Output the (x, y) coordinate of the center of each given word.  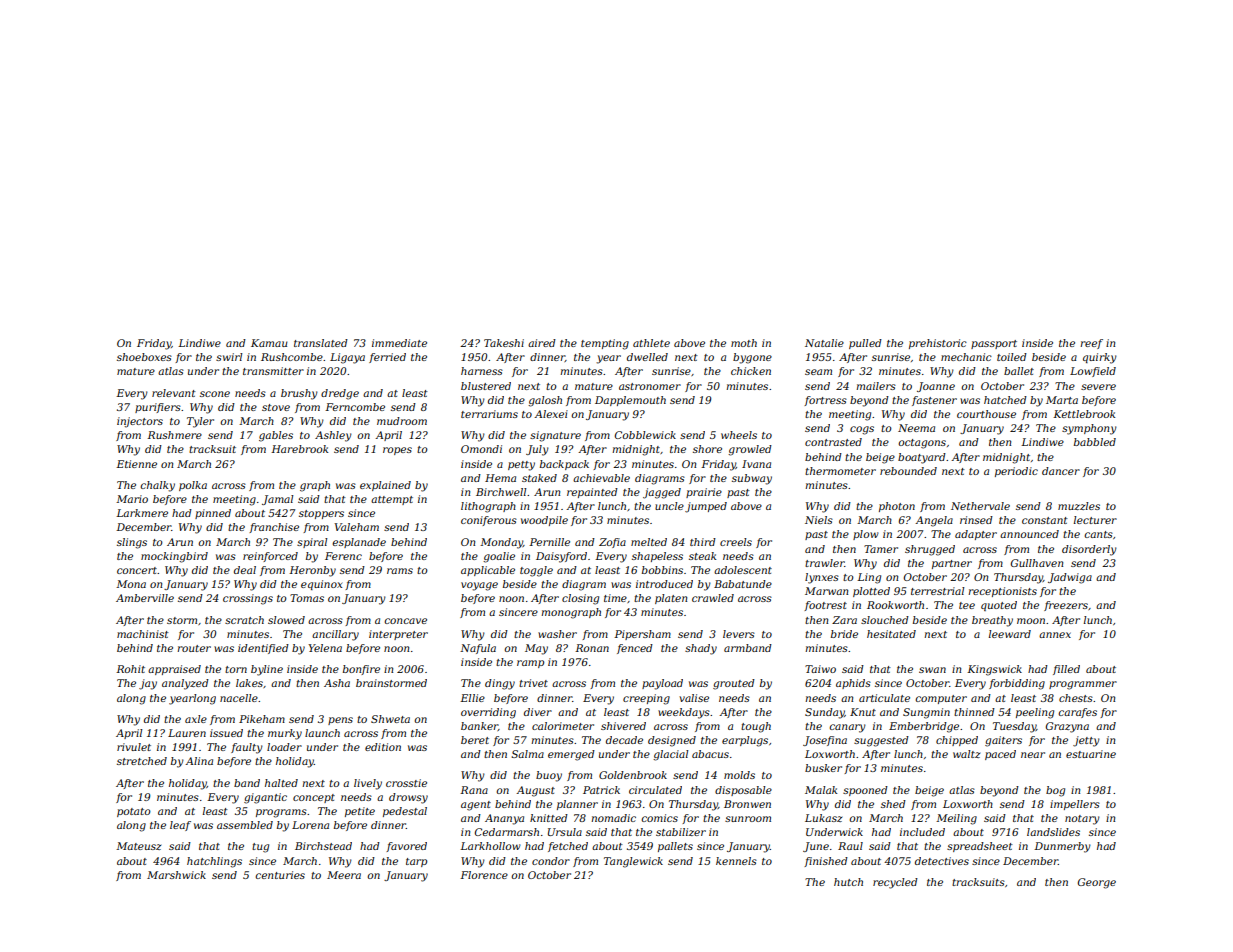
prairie (704, 493)
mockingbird (174, 557)
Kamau (269, 343)
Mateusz (138, 846)
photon (897, 507)
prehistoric (938, 344)
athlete (651, 343)
